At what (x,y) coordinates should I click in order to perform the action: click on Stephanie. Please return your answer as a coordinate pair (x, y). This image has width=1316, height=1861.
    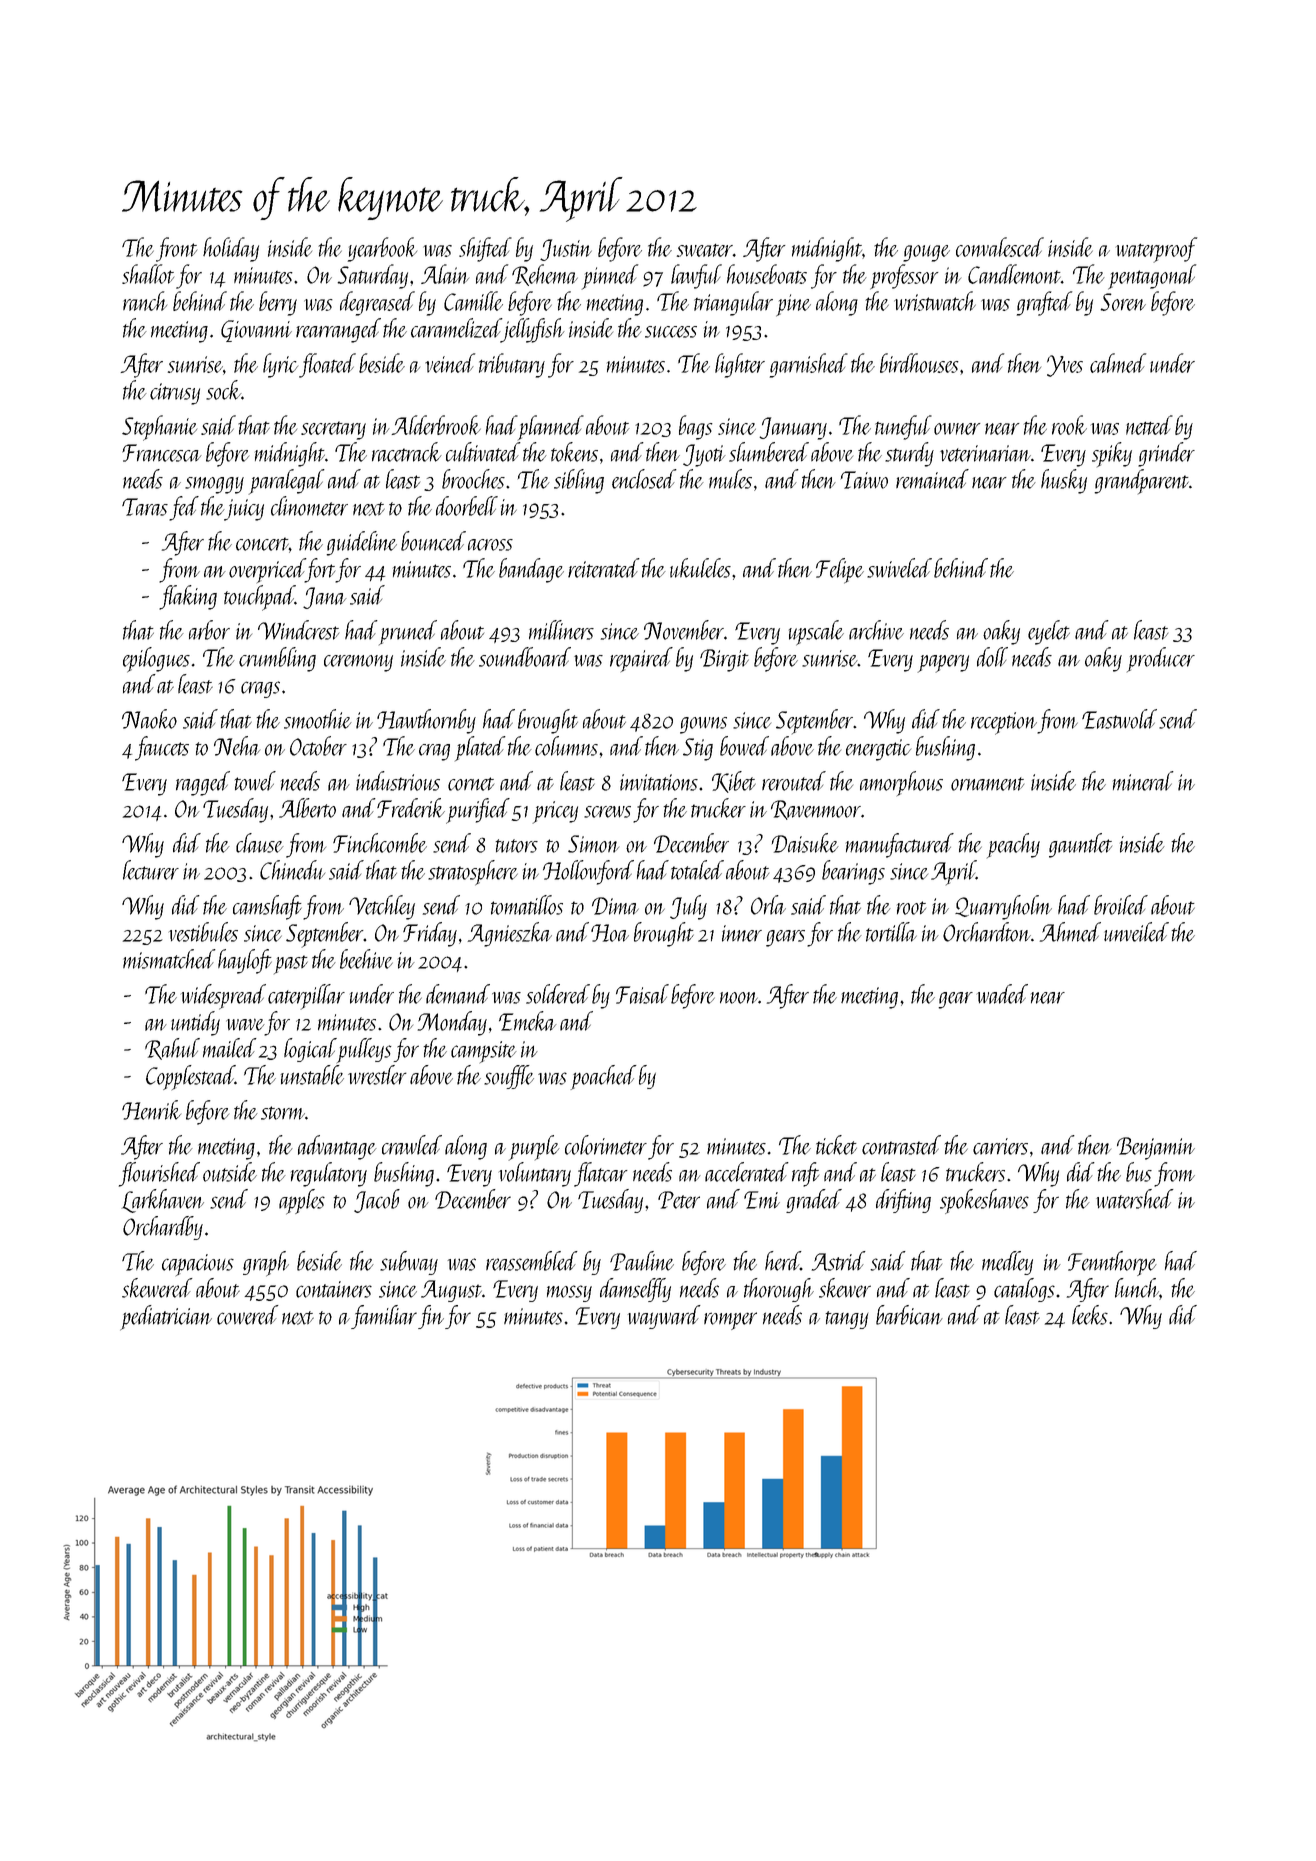
    Looking at the image, I should click on (159, 428).
